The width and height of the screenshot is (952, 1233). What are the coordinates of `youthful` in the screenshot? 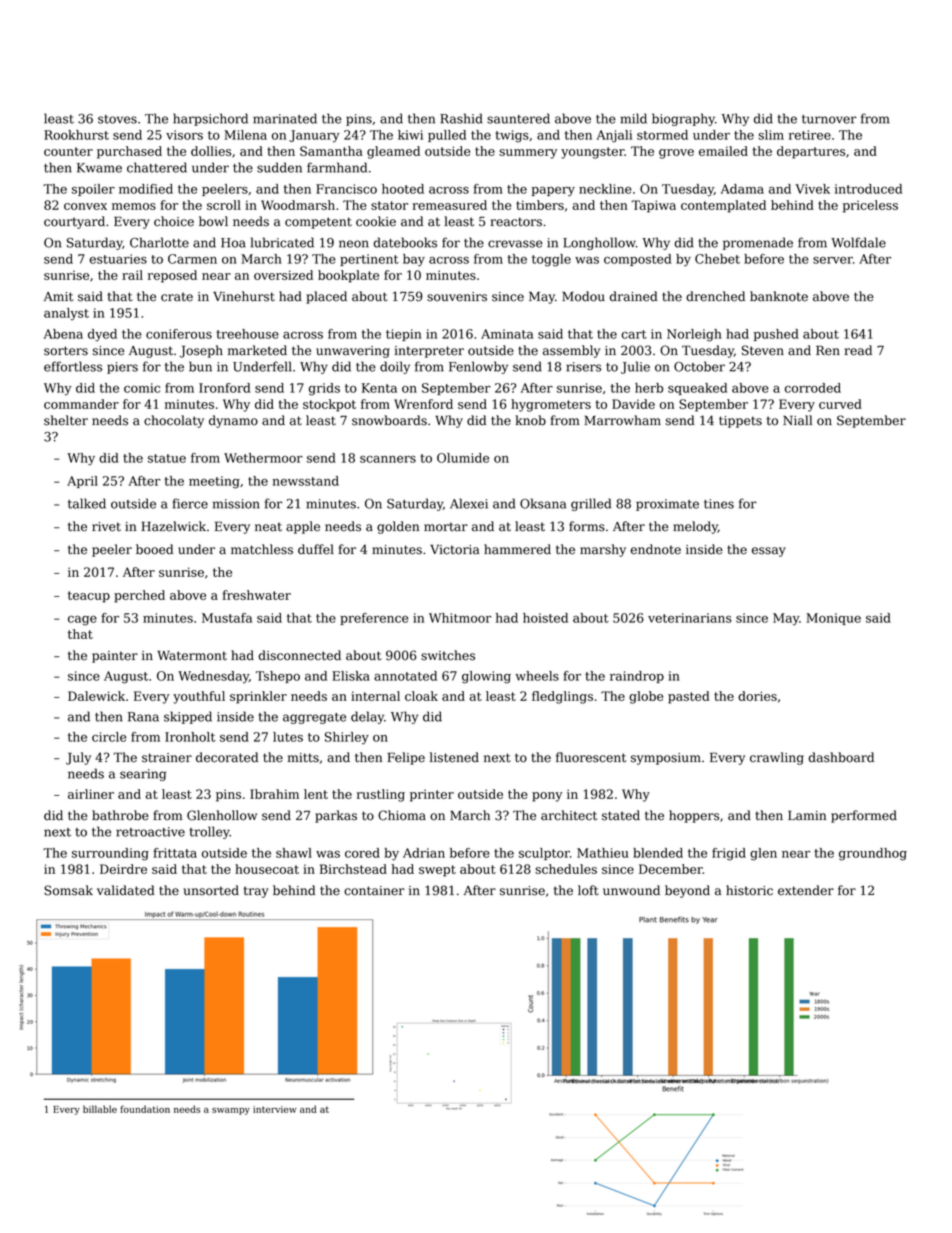 It's located at (199, 697).
